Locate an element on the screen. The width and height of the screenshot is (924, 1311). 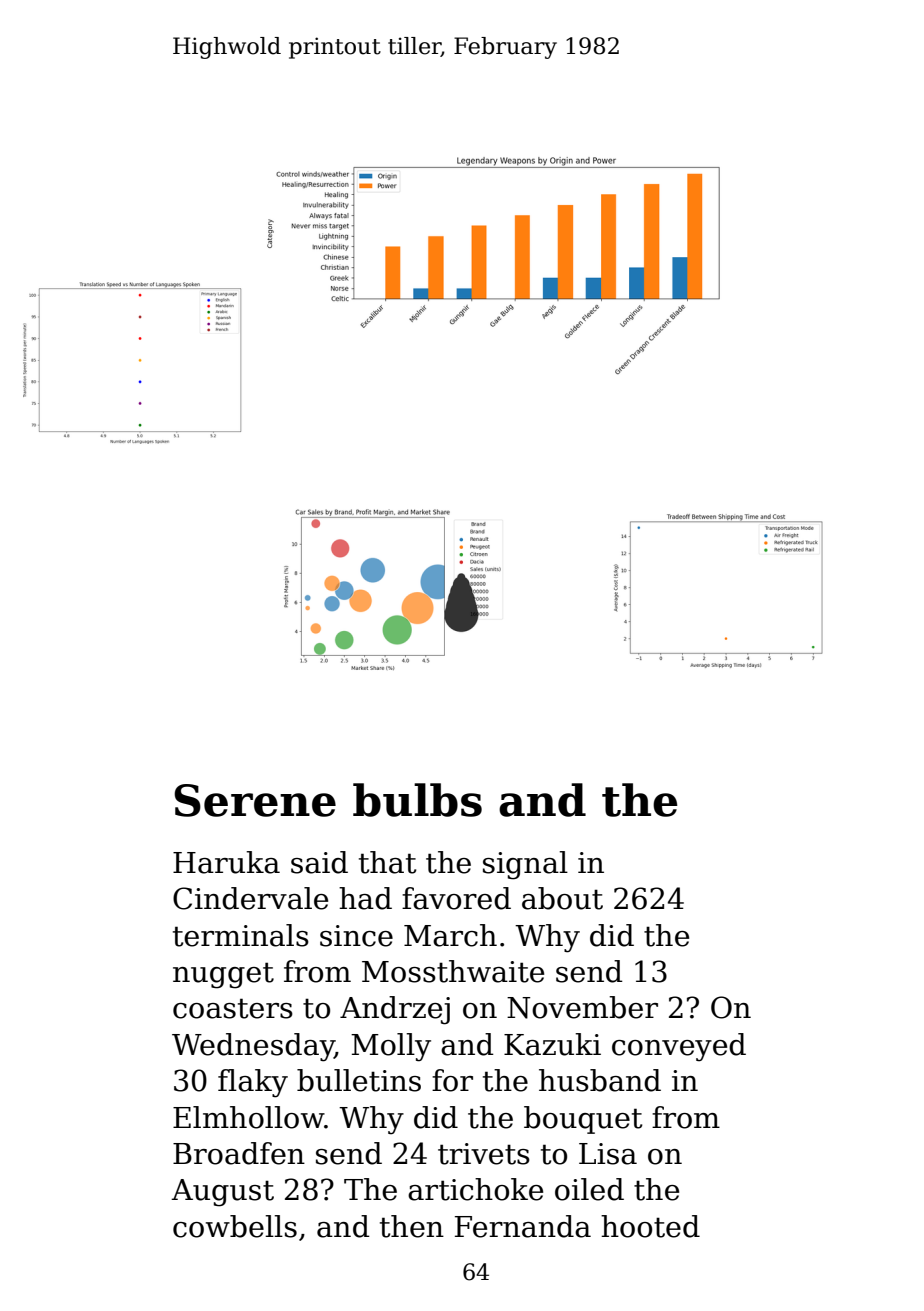
conveyed is located at coordinates (679, 1047).
